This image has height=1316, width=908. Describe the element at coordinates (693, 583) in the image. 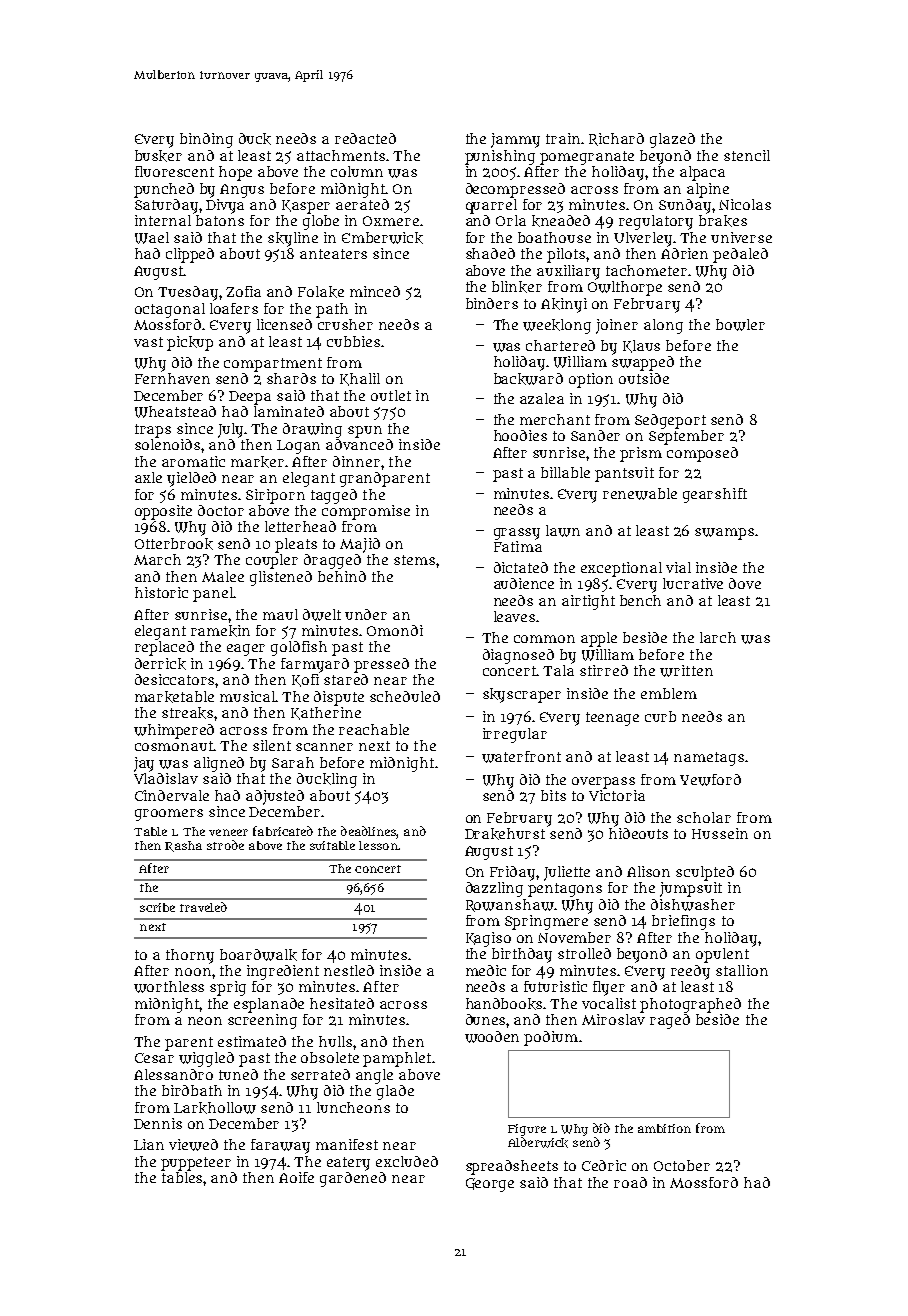

I see `lucrative` at that location.
